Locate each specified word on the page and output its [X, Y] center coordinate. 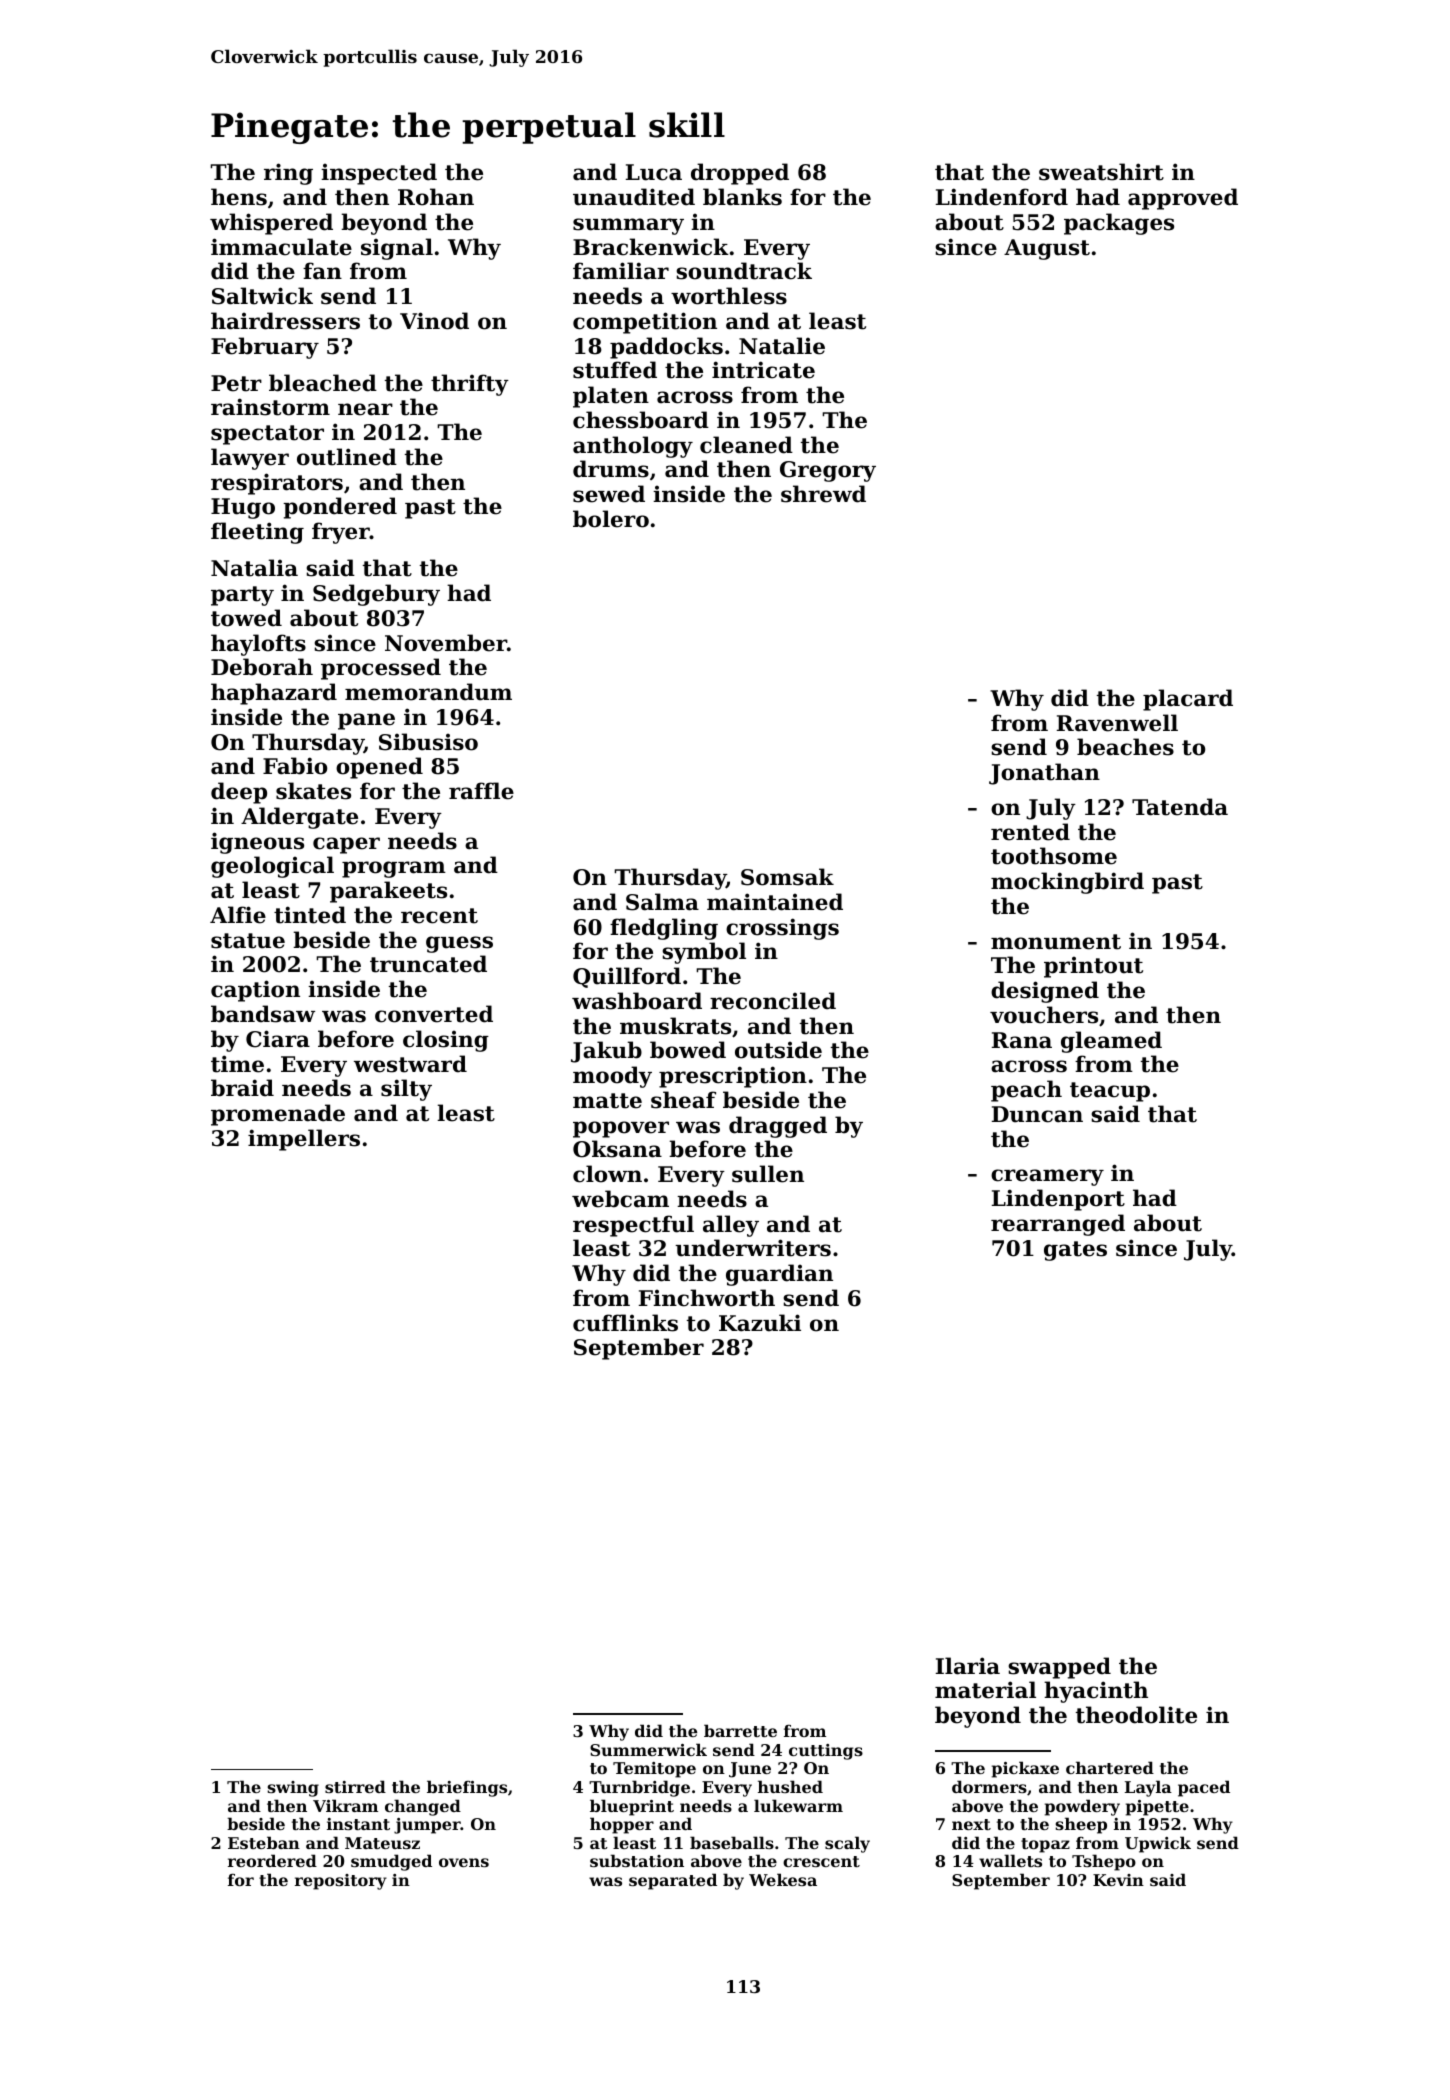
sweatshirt [1101, 172]
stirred [355, 1786]
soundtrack [744, 271]
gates [1075, 1251]
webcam [620, 1199]
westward [410, 1064]
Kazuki [760, 1323]
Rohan [436, 197]
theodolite [1136, 1715]
